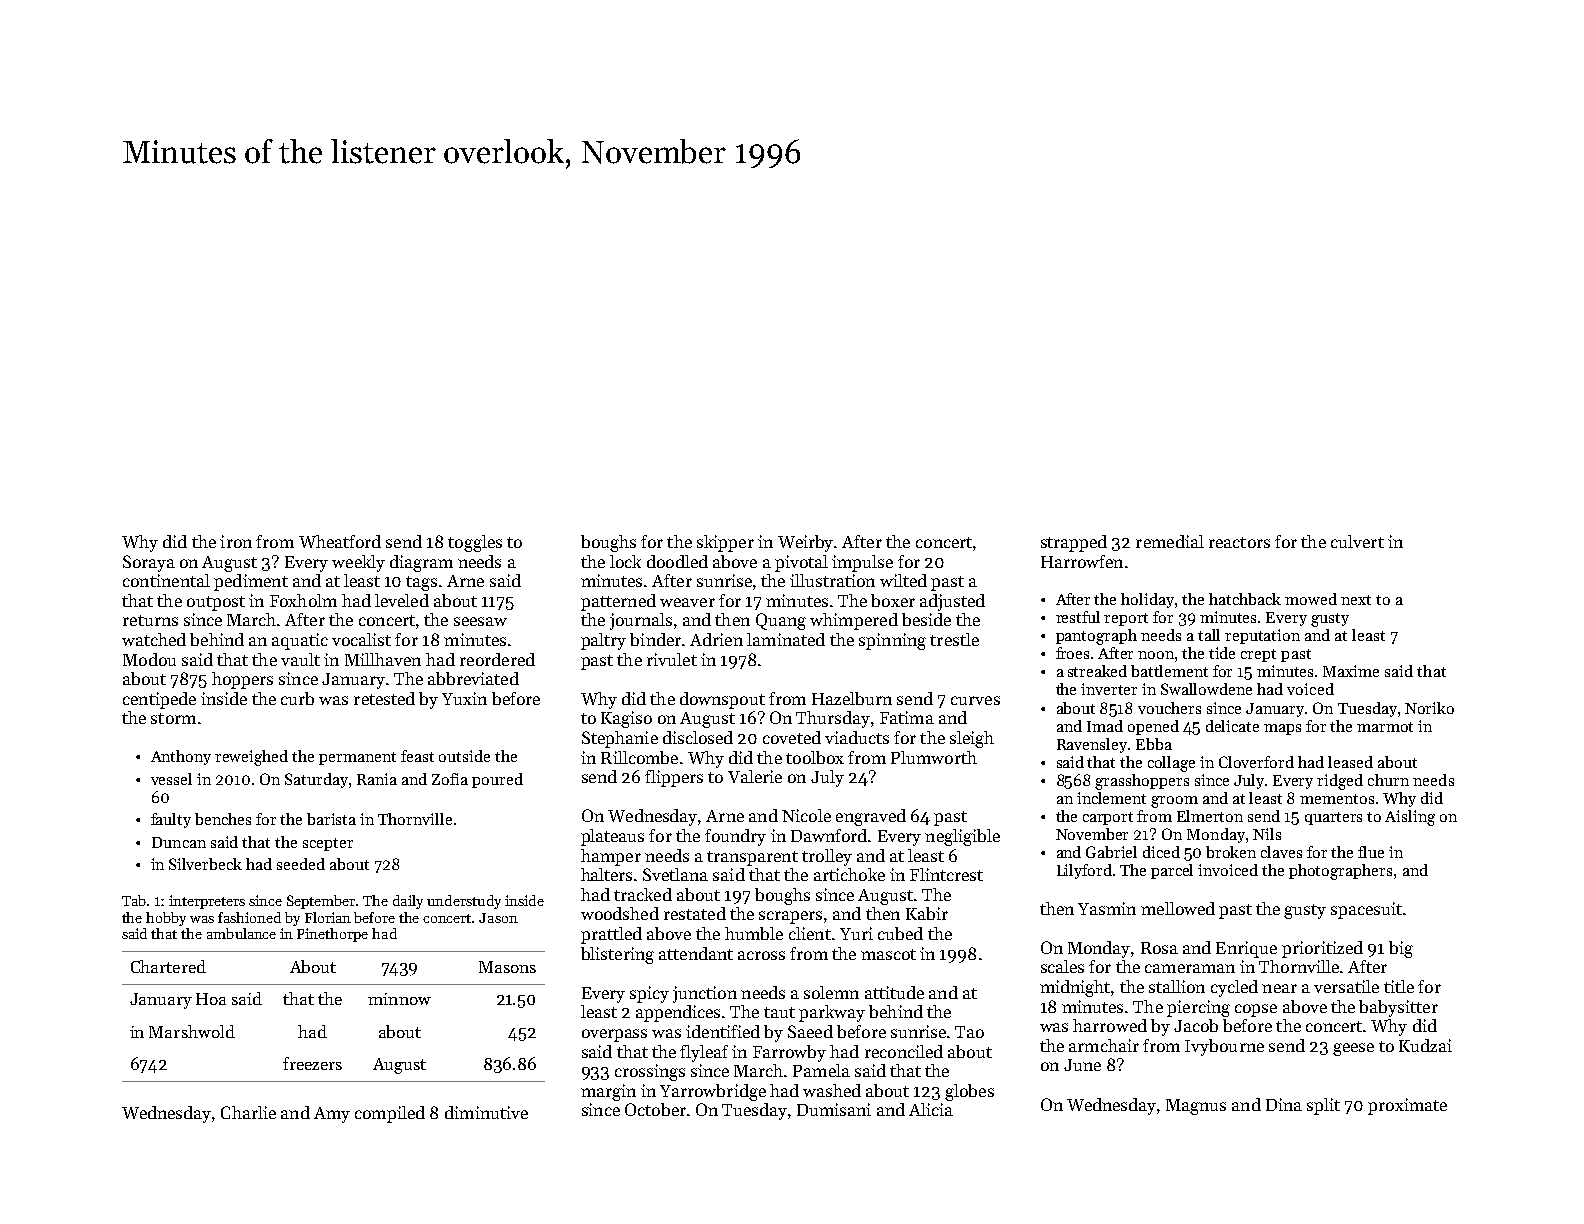 The height and width of the screenshot is (1224, 1584). What do you see at coordinates (687, 602) in the screenshot?
I see `weaver` at bounding box center [687, 602].
